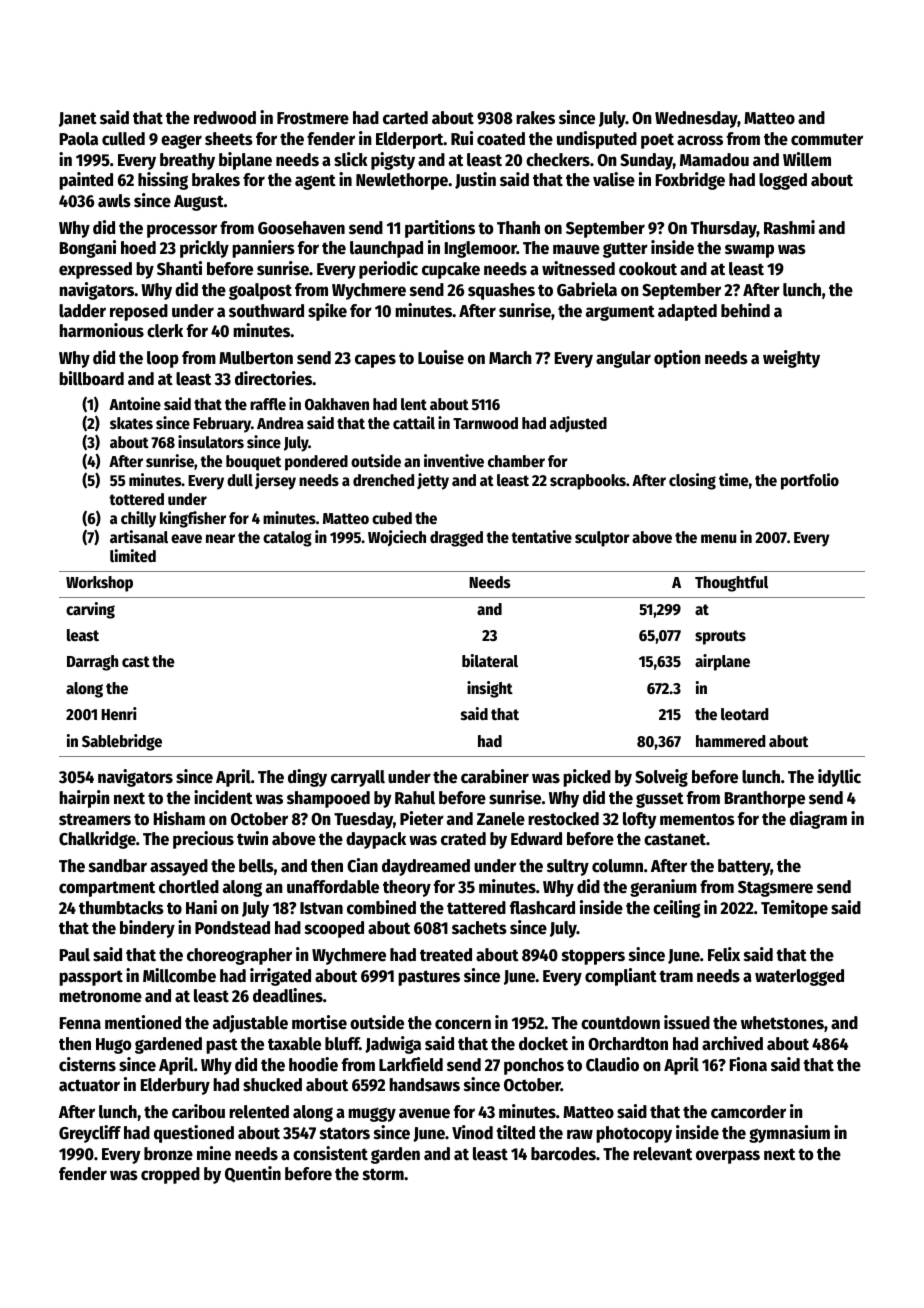 The image size is (924, 1308). What do you see at coordinates (810, 481) in the screenshot?
I see `portfolio` at bounding box center [810, 481].
